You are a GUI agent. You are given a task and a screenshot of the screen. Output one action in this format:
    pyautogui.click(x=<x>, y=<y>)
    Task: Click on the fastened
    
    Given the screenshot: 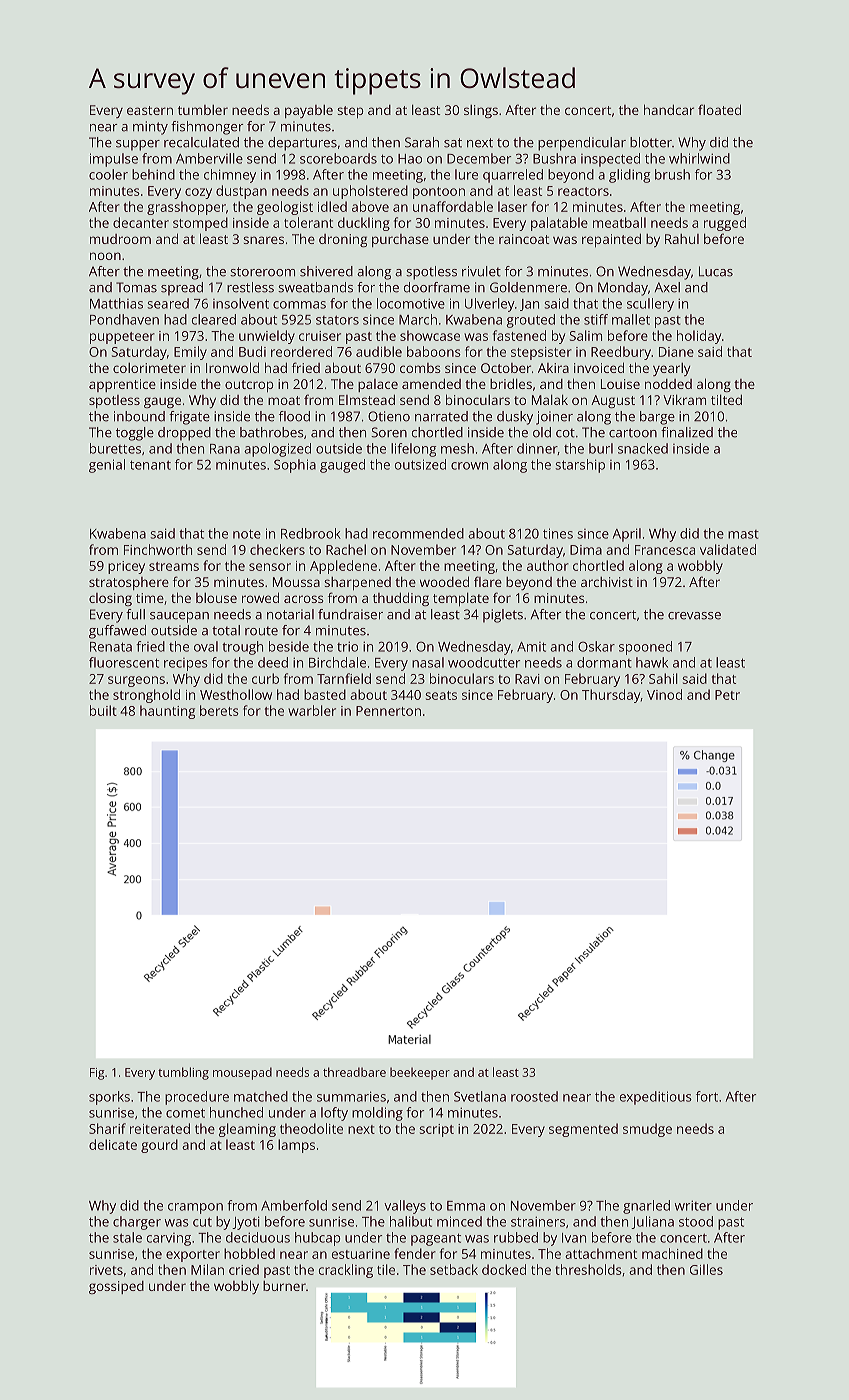 What is the action you would take?
    pyautogui.click(x=519, y=335)
